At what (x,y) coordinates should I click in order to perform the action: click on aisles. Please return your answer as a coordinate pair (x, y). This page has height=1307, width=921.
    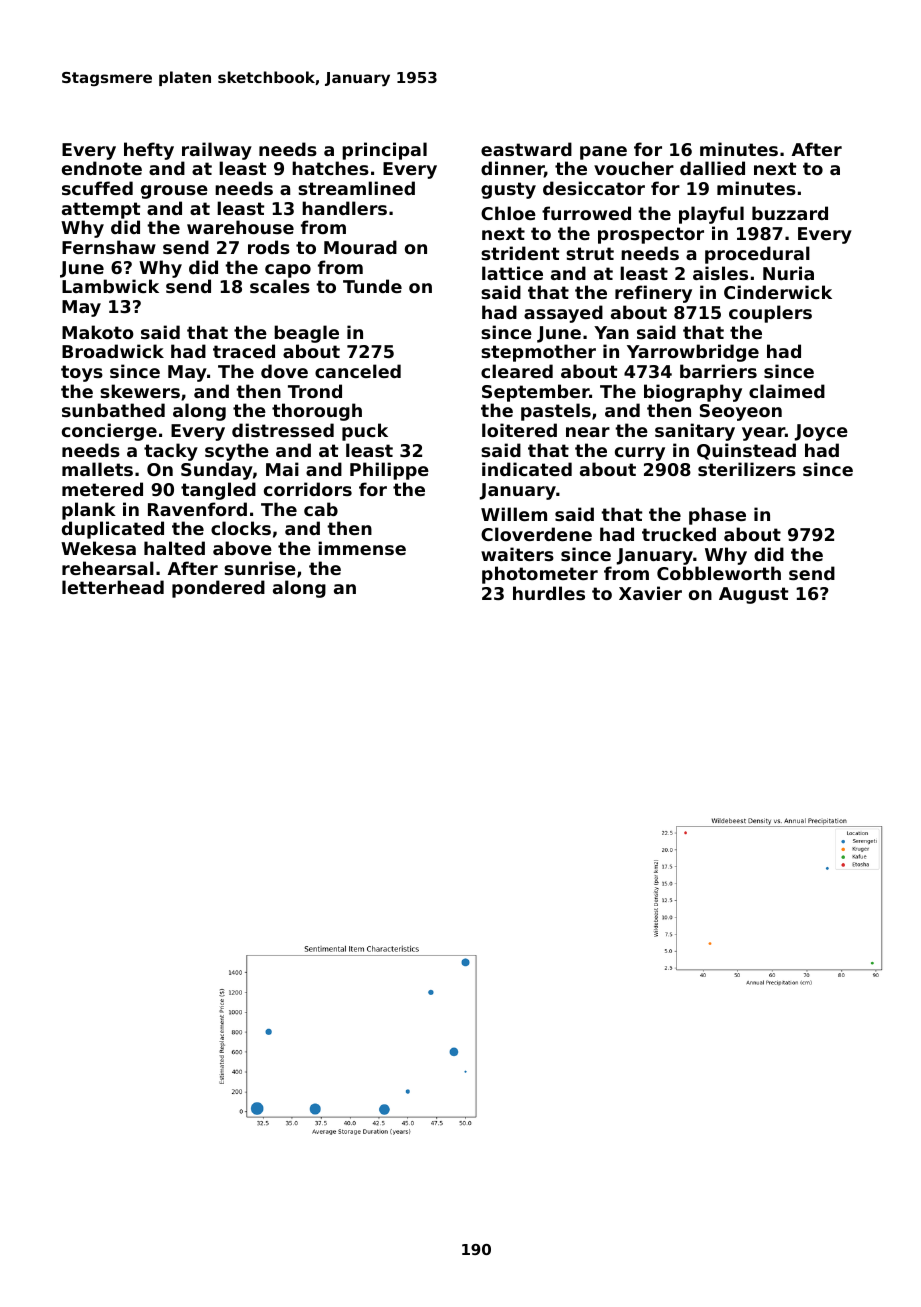
    Looking at the image, I should click on (720, 273).
